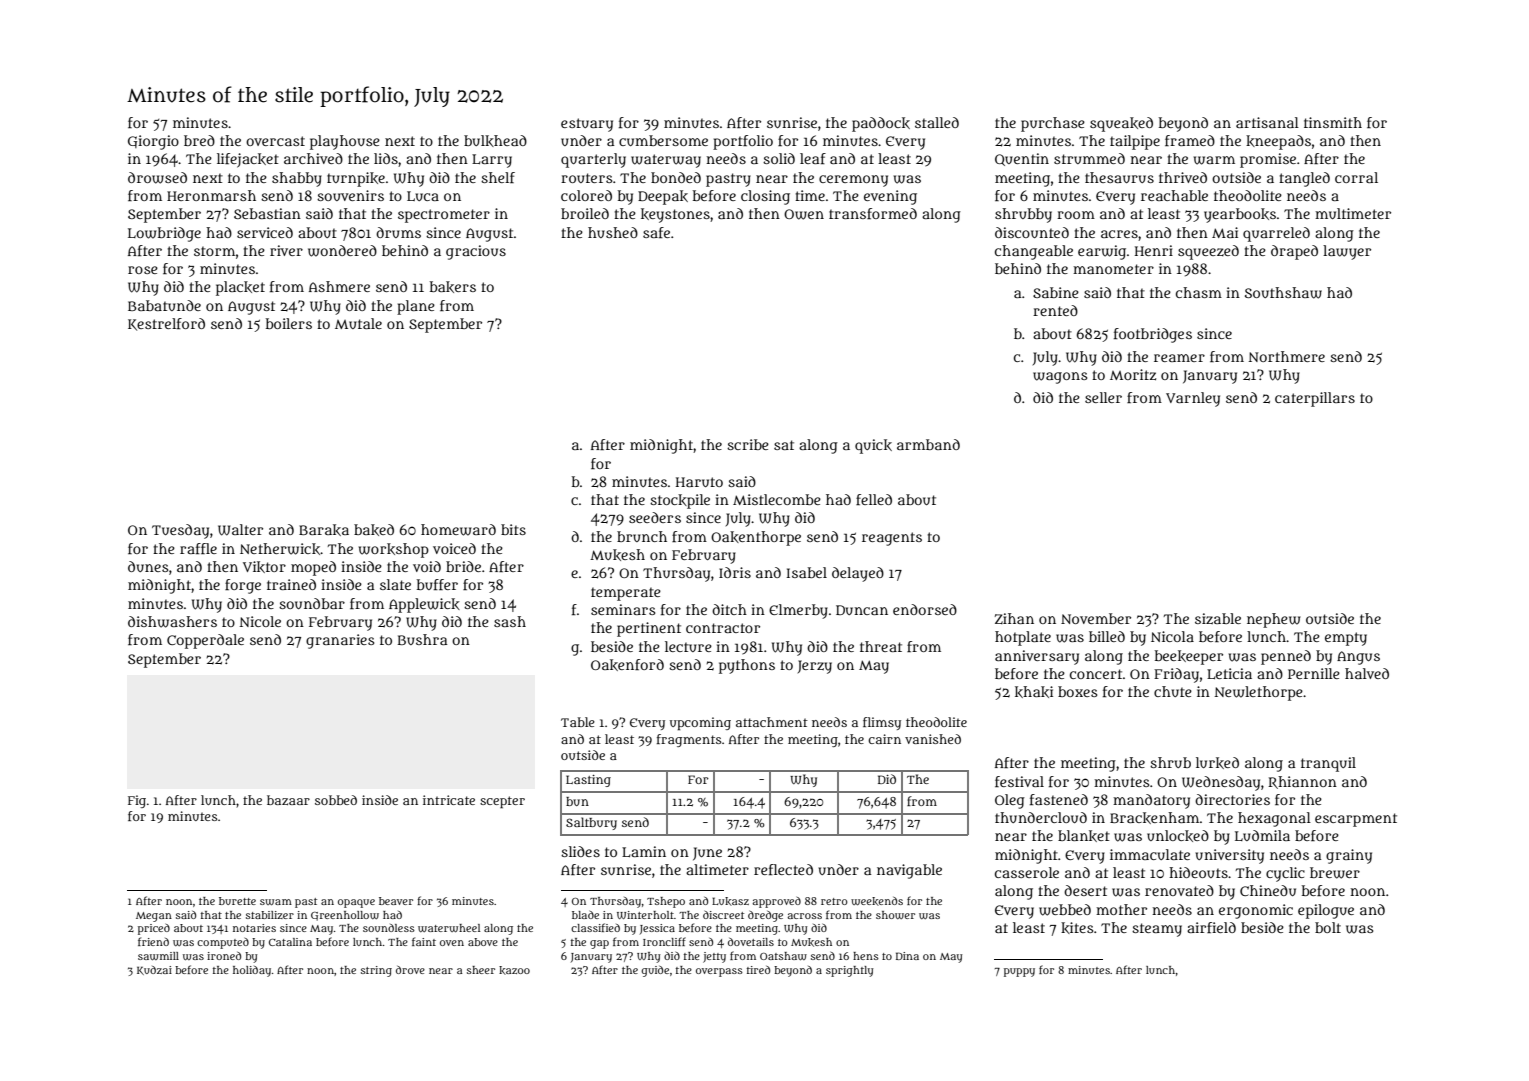 This screenshot has width=1529, height=1081. I want to click on guide, so click(655, 971).
